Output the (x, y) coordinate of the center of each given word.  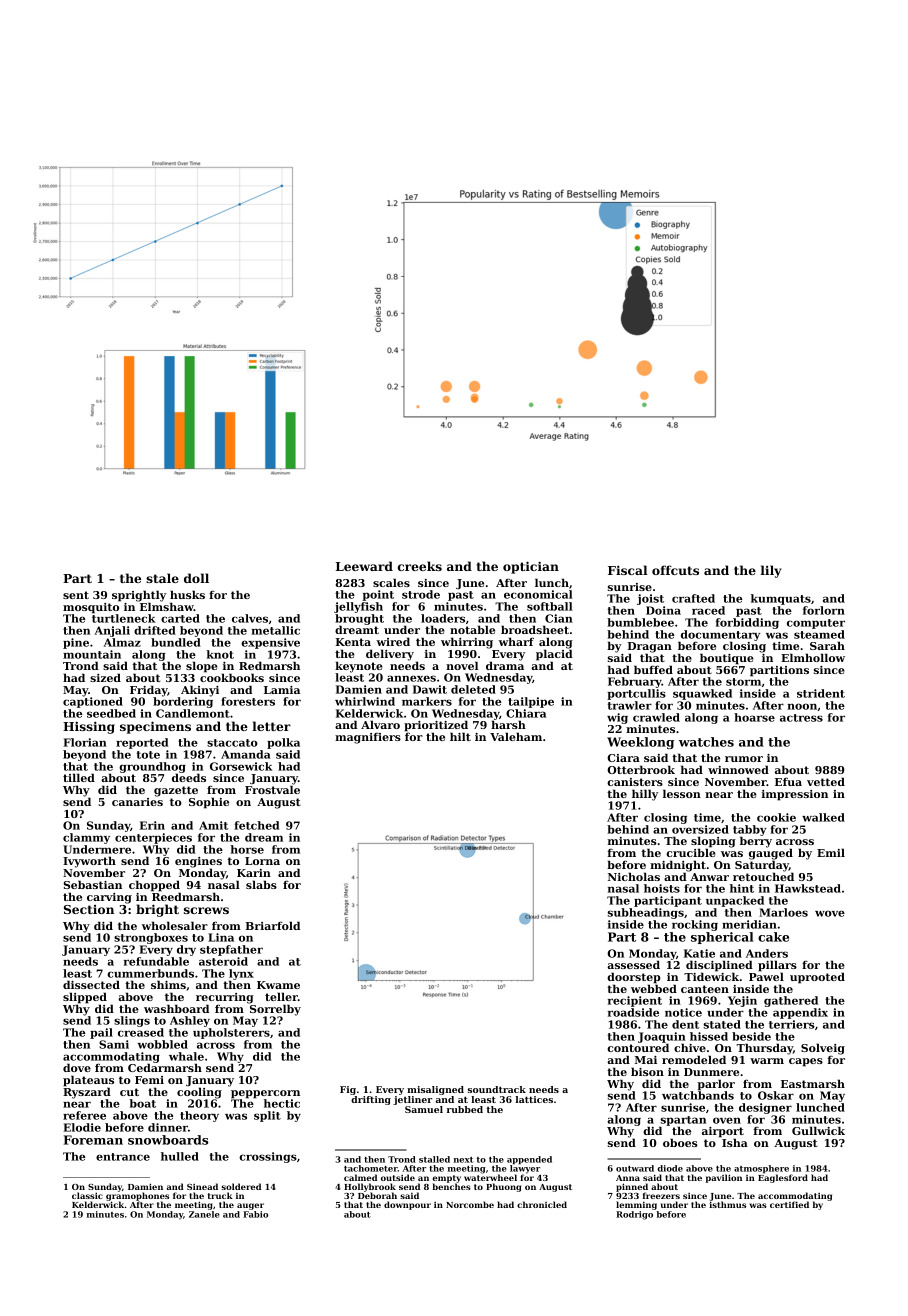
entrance (123, 1157)
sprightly (139, 596)
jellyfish (358, 607)
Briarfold (273, 925)
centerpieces (153, 838)
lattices (534, 1099)
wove (830, 913)
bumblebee (640, 622)
